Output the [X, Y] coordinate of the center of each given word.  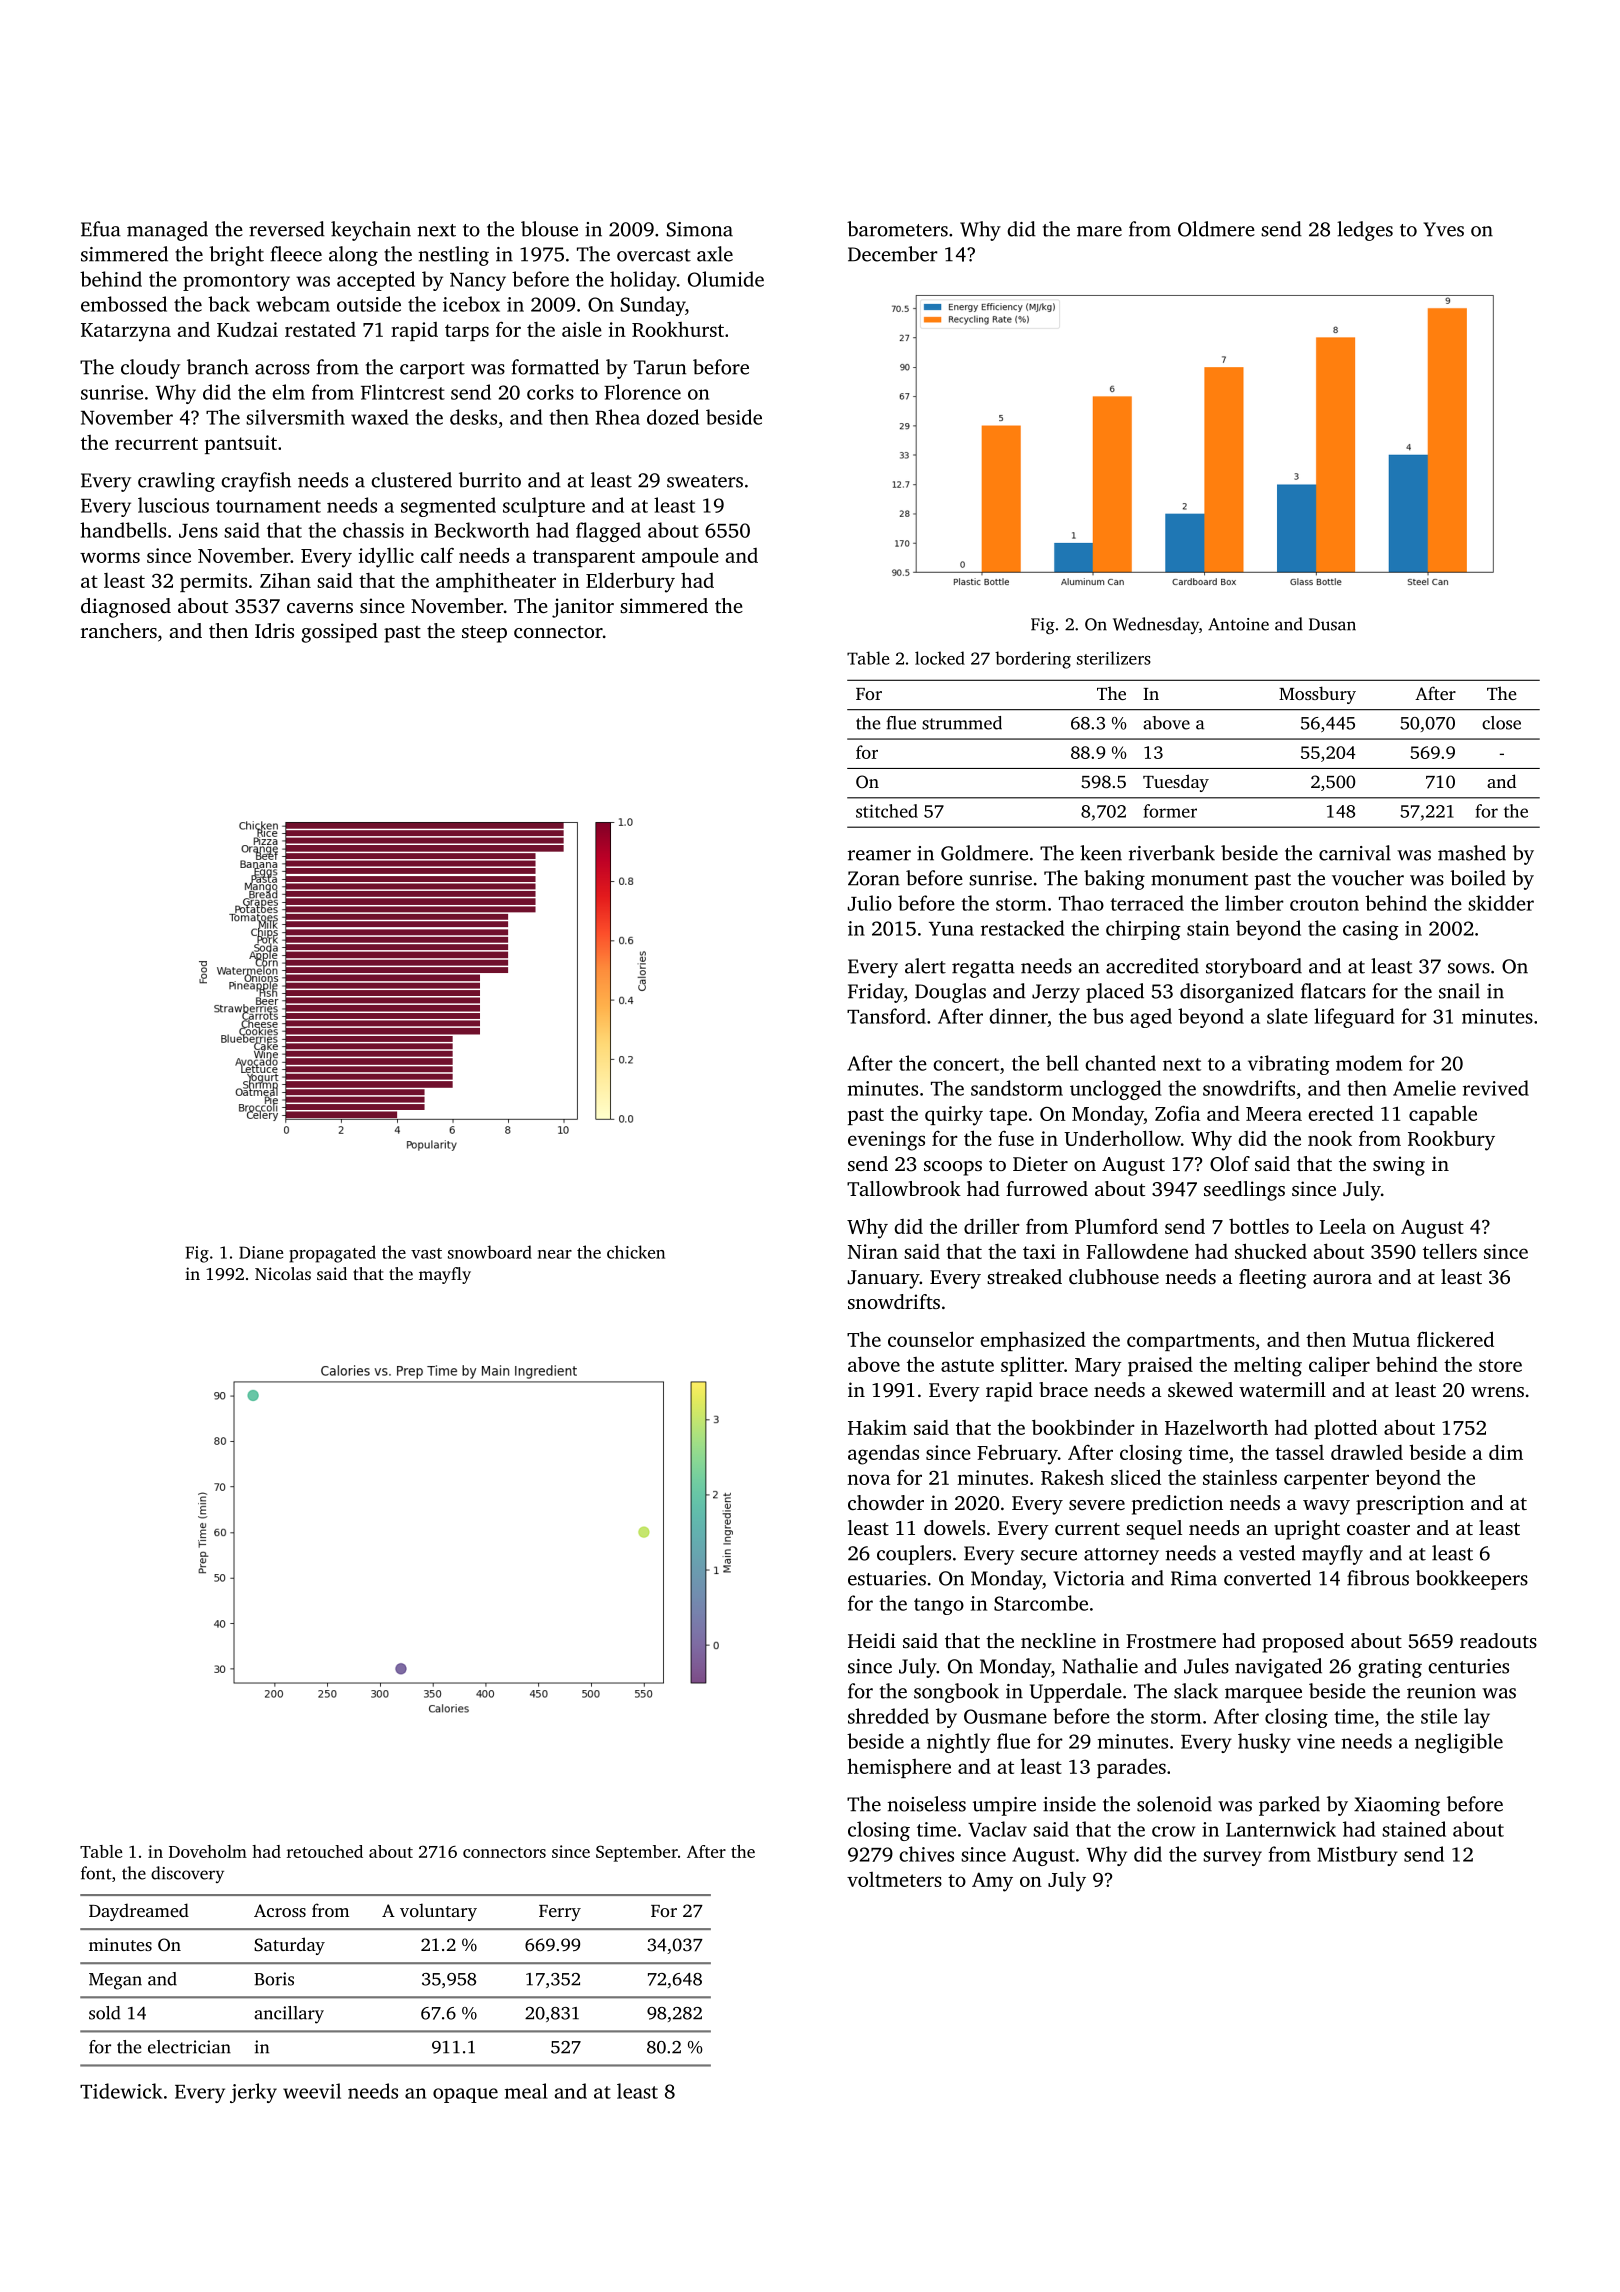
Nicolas [283, 1273]
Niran [873, 1251]
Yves [1443, 229]
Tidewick [121, 2091]
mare [1099, 231]
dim [1506, 1452]
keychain [371, 231]
